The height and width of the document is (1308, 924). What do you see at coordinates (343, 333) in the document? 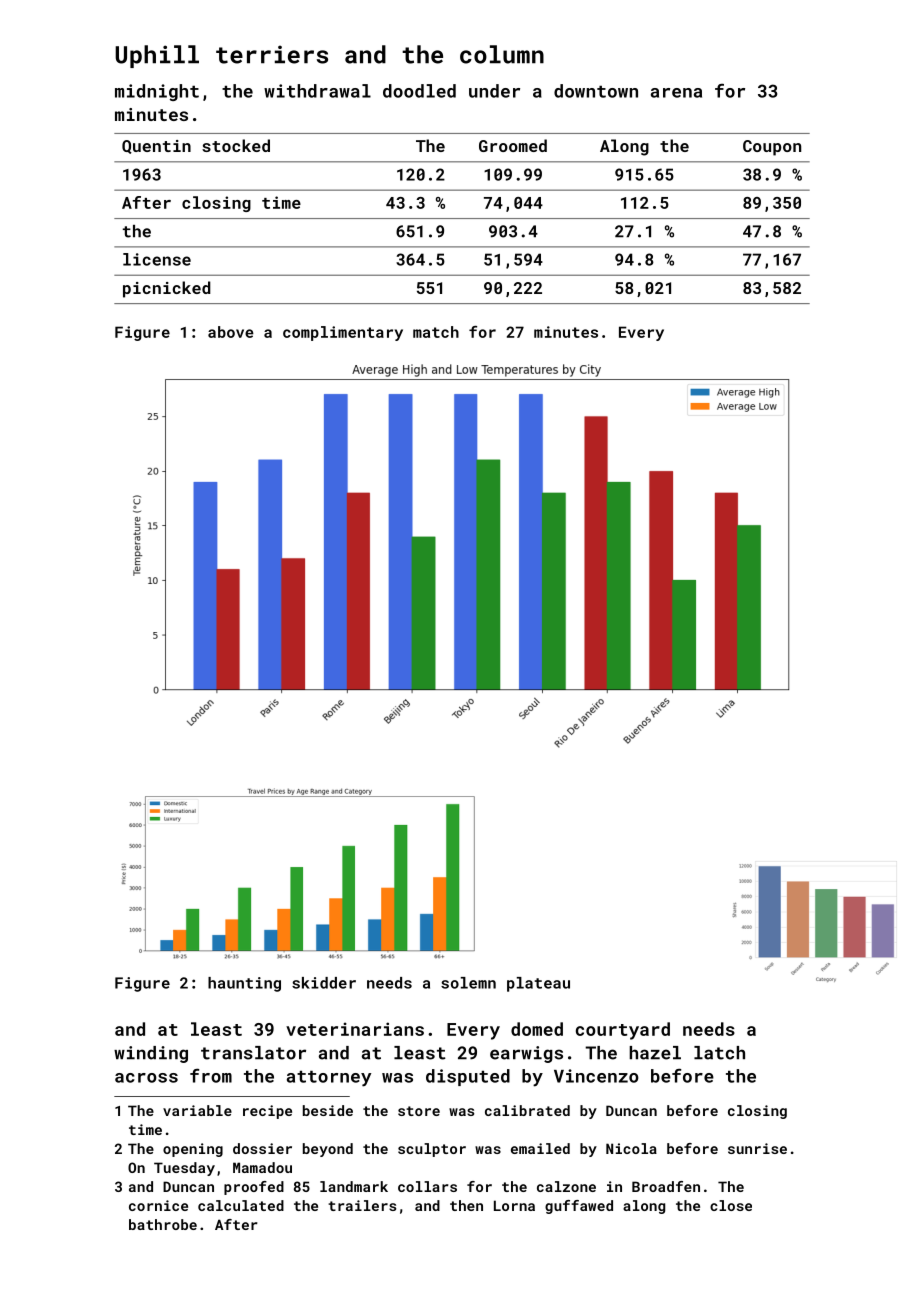
I see `complimentary` at bounding box center [343, 333].
